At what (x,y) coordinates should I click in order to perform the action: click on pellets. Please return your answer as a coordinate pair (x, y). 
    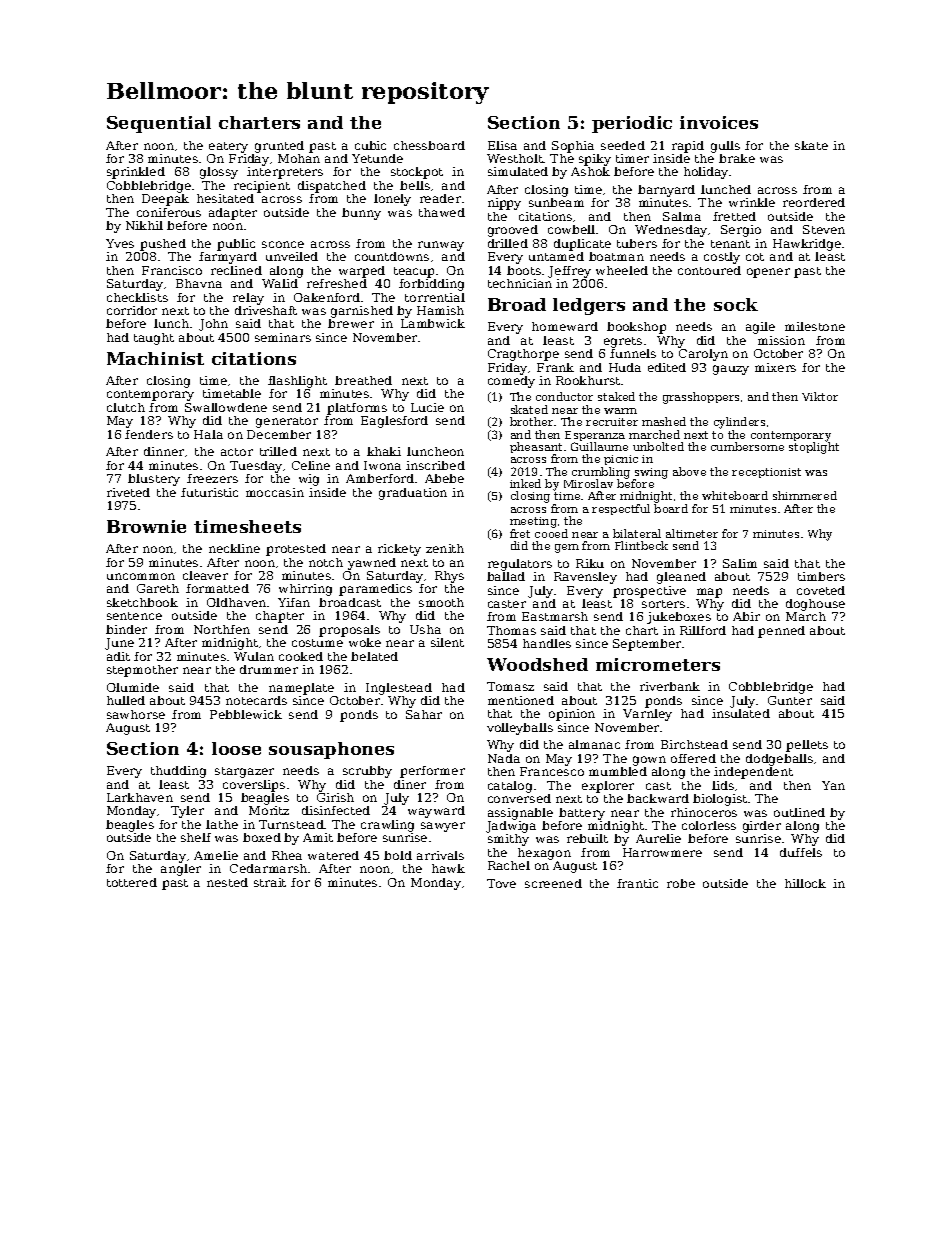
    Looking at the image, I should click on (807, 746).
